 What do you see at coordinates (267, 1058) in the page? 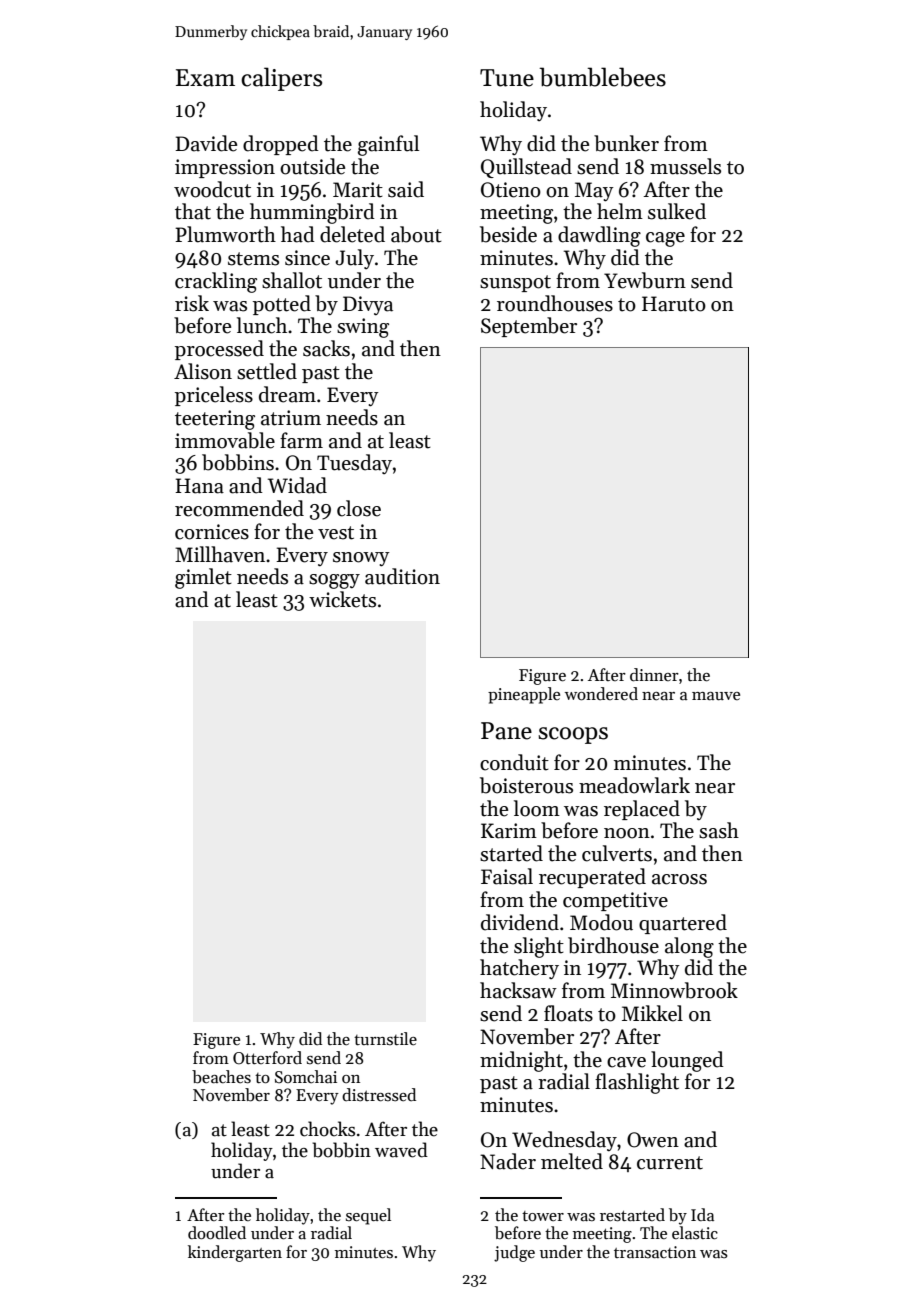
I see `Otterford` at bounding box center [267, 1058].
